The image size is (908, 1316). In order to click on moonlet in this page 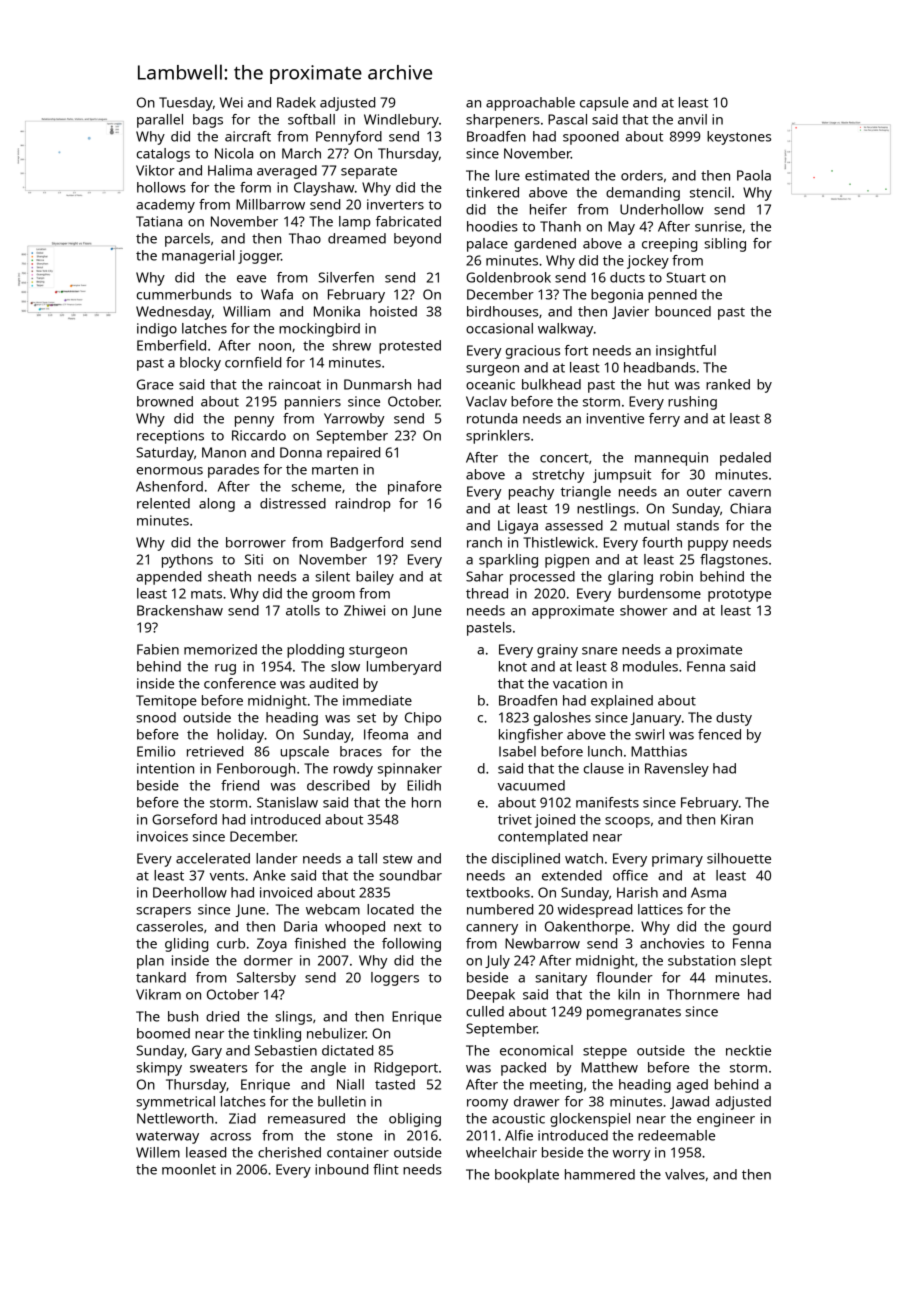, I will do `click(189, 1169)`.
